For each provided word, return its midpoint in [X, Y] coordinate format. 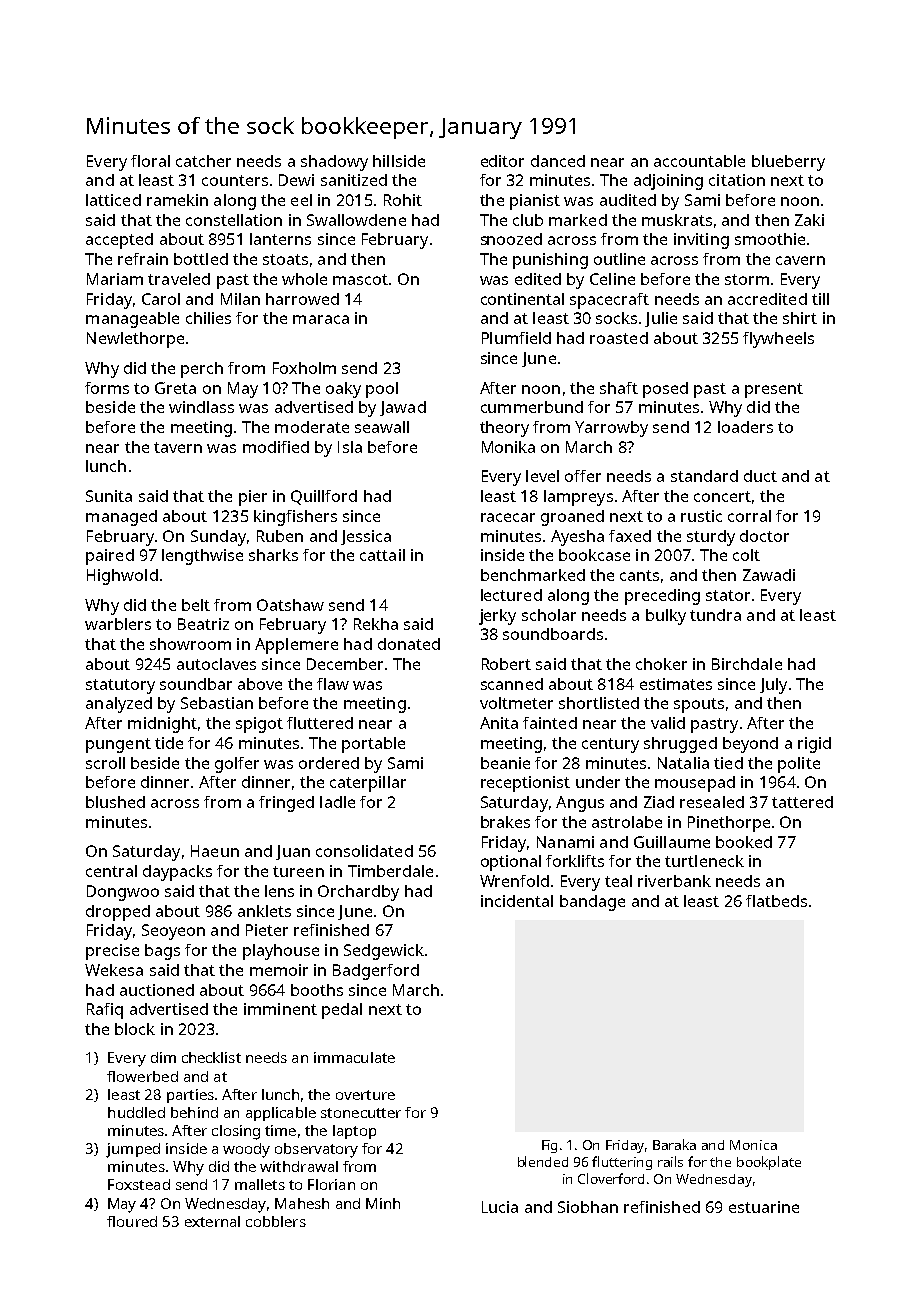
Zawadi [769, 575]
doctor [764, 536]
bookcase [594, 555]
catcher [203, 161]
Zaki [809, 220]
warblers [118, 624]
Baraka [674, 1144]
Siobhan [588, 1207]
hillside [399, 161]
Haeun [215, 851]
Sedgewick [384, 952]
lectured [511, 595]
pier [253, 498]
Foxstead [139, 1184]
